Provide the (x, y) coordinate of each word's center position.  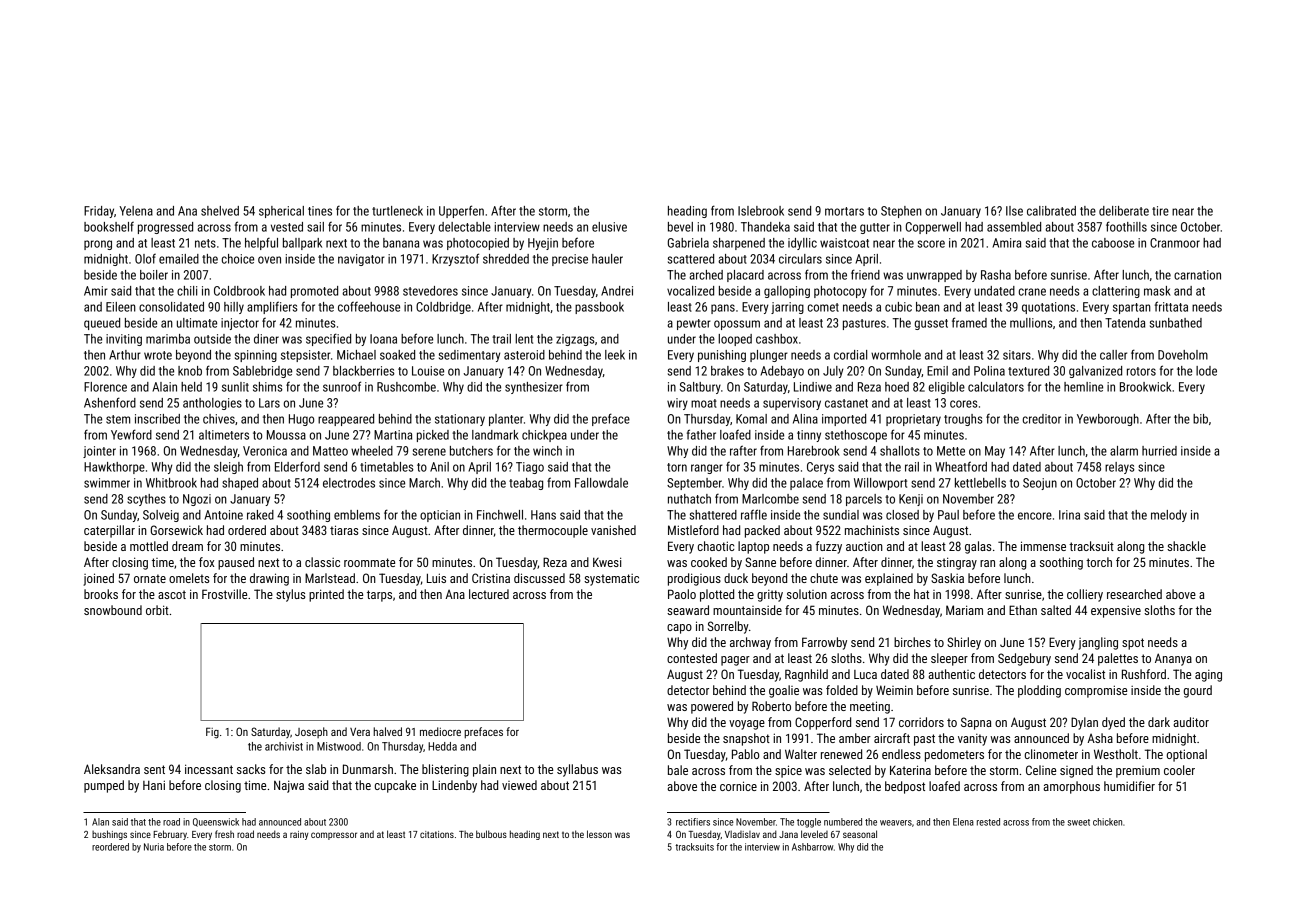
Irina (1069, 515)
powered (712, 707)
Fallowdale (601, 483)
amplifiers (272, 307)
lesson (599, 834)
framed (969, 322)
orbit (157, 610)
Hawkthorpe (114, 468)
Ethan (1023, 610)
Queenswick (216, 822)
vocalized (690, 291)
